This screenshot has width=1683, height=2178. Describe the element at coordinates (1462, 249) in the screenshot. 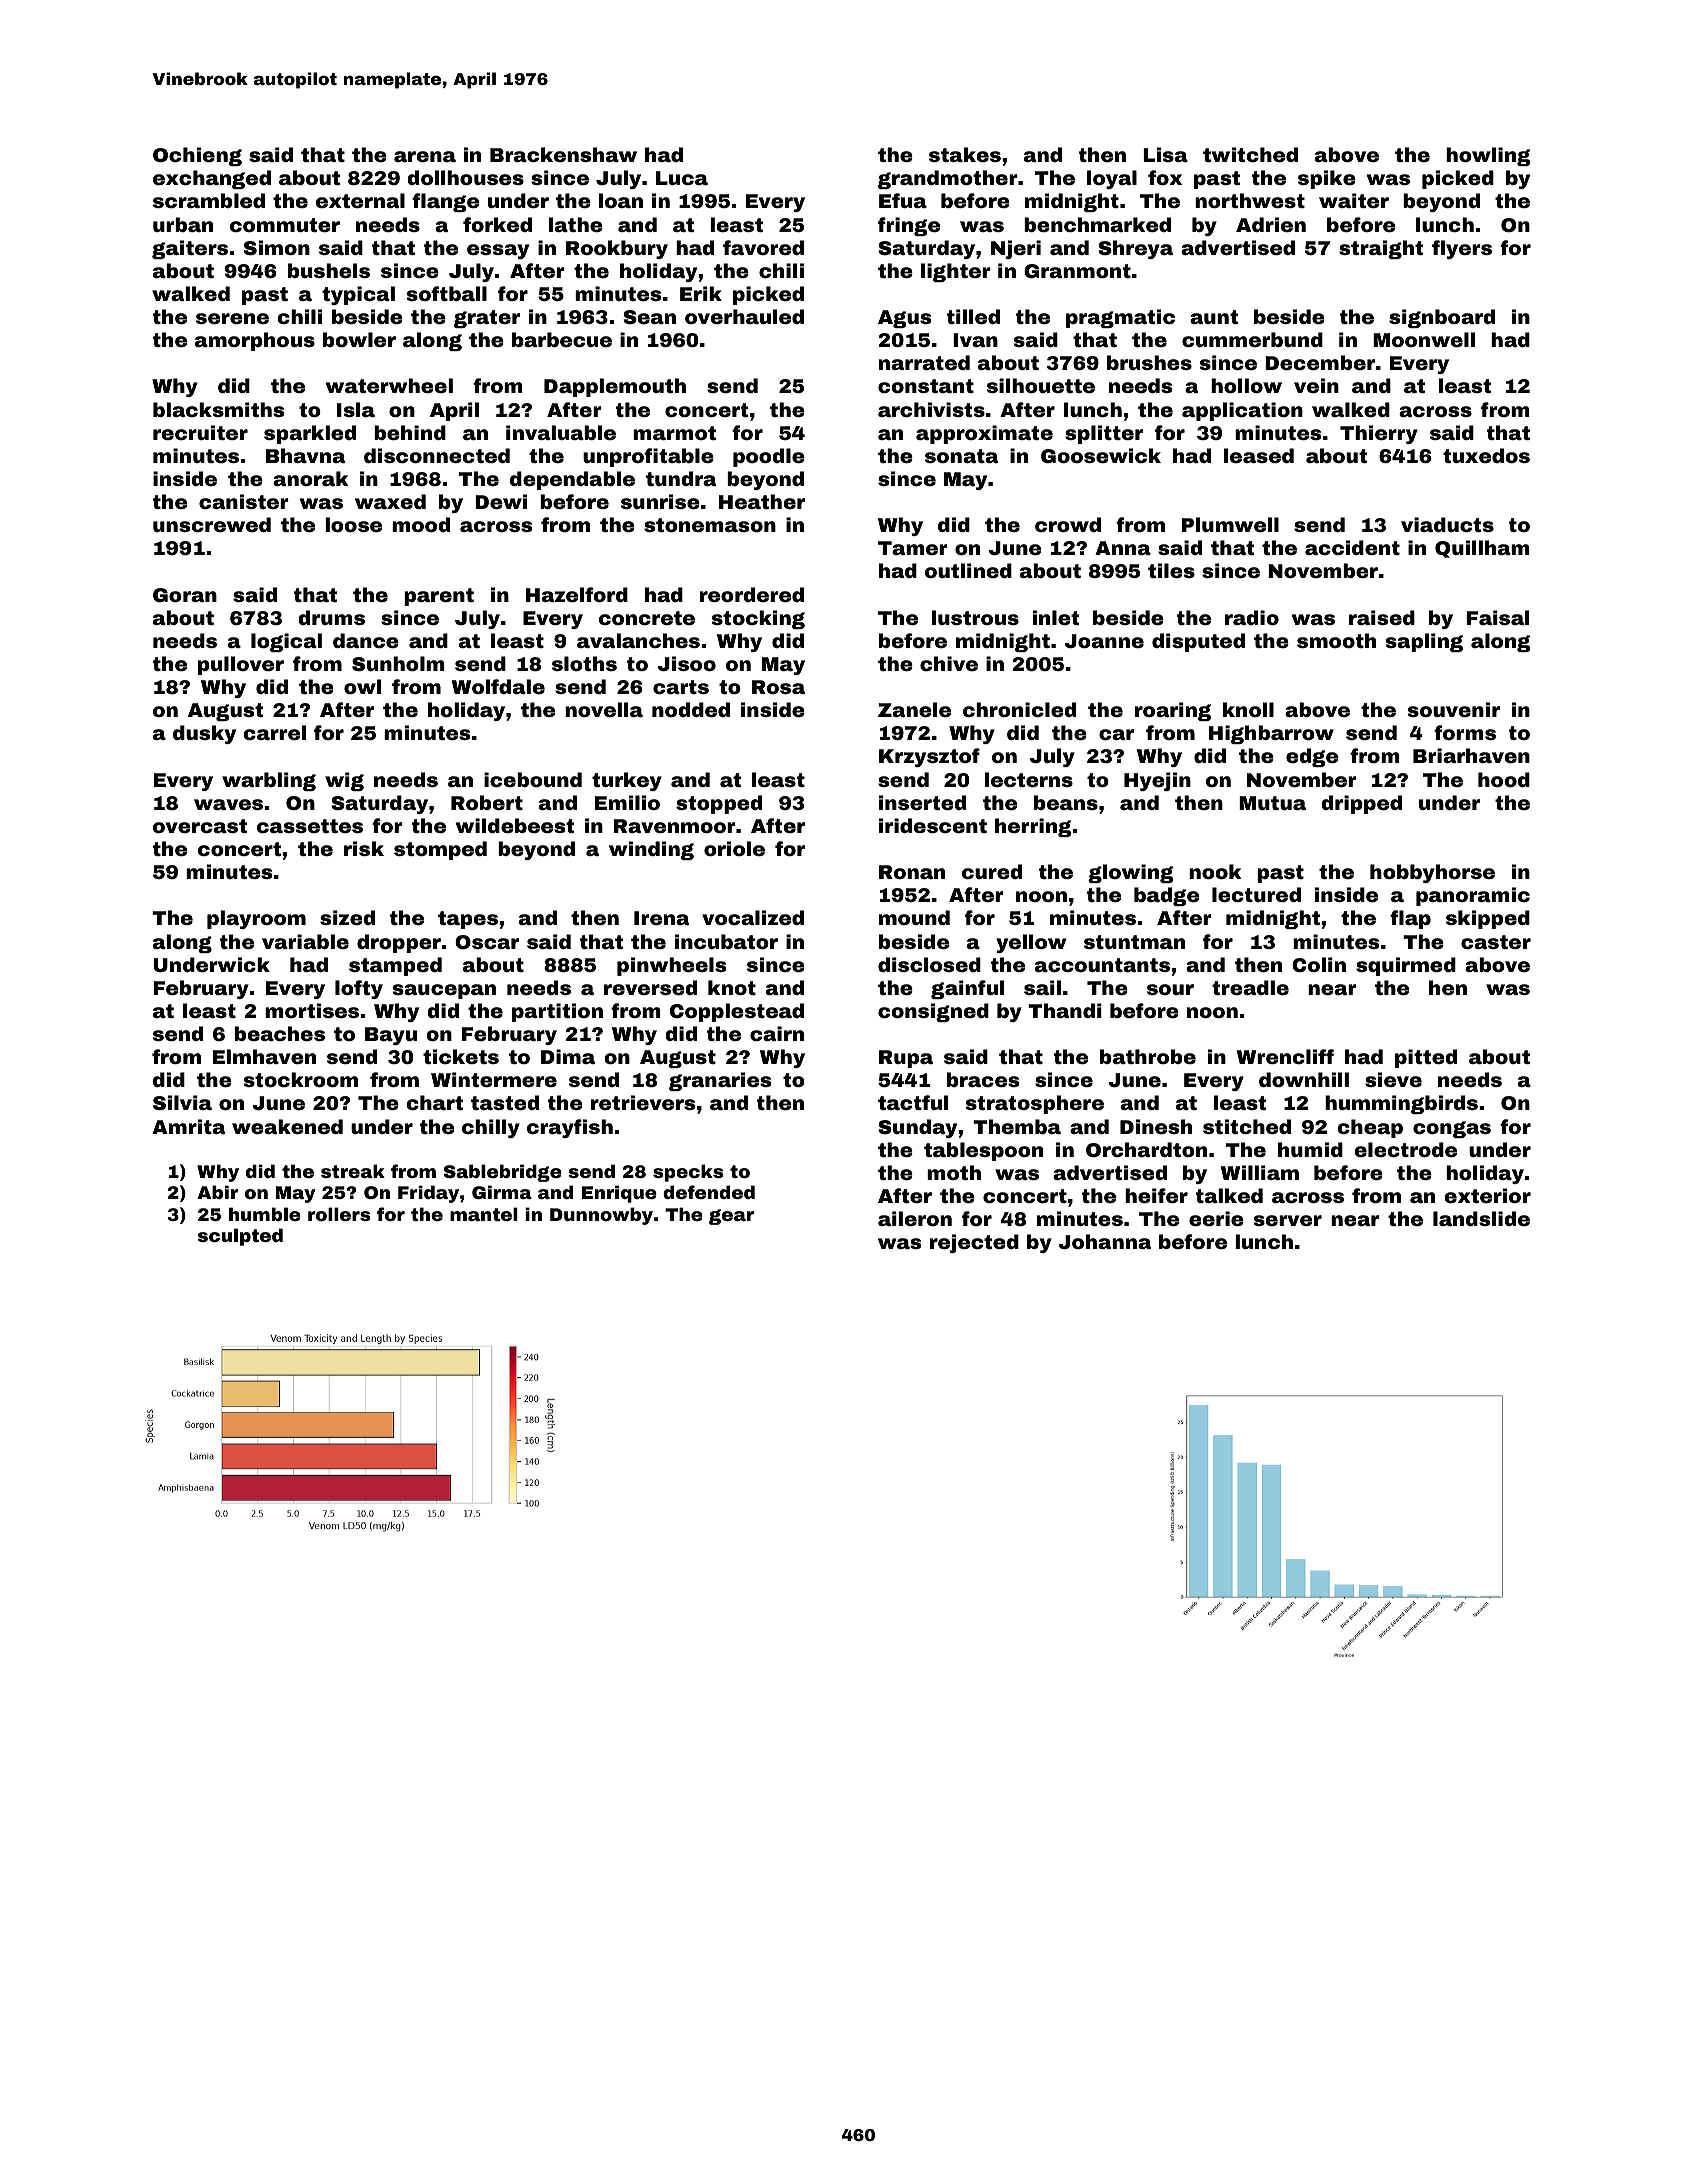

I see `flyers` at that location.
